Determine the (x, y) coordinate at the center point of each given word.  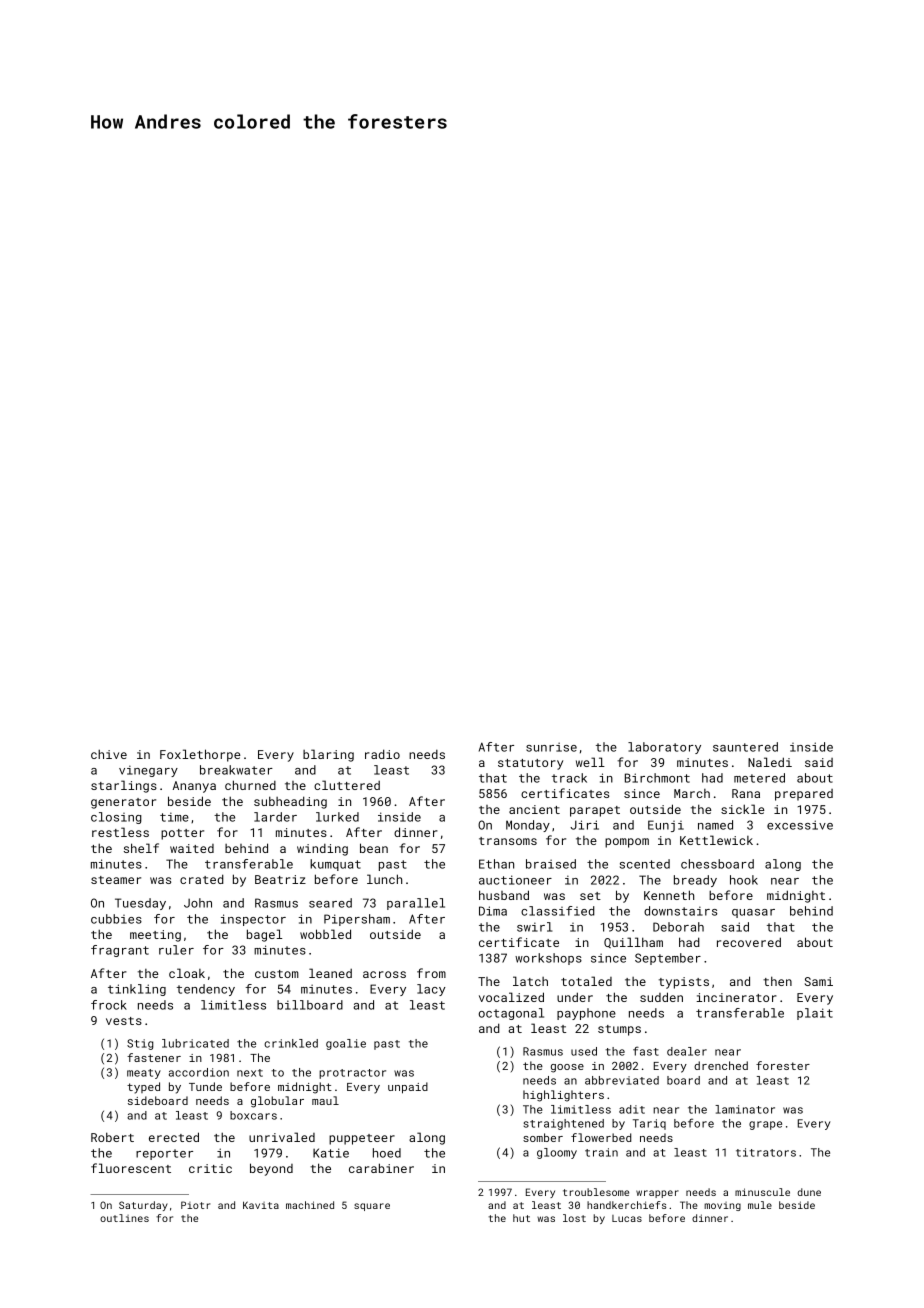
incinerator (736, 997)
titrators (766, 1152)
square (372, 1207)
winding (322, 850)
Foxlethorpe (200, 755)
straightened (563, 1124)
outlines (124, 1218)
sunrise (551, 747)
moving (722, 1206)
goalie (346, 1044)
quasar (753, 913)
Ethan (496, 864)
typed (143, 1088)
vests (124, 1021)
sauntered (745, 747)
